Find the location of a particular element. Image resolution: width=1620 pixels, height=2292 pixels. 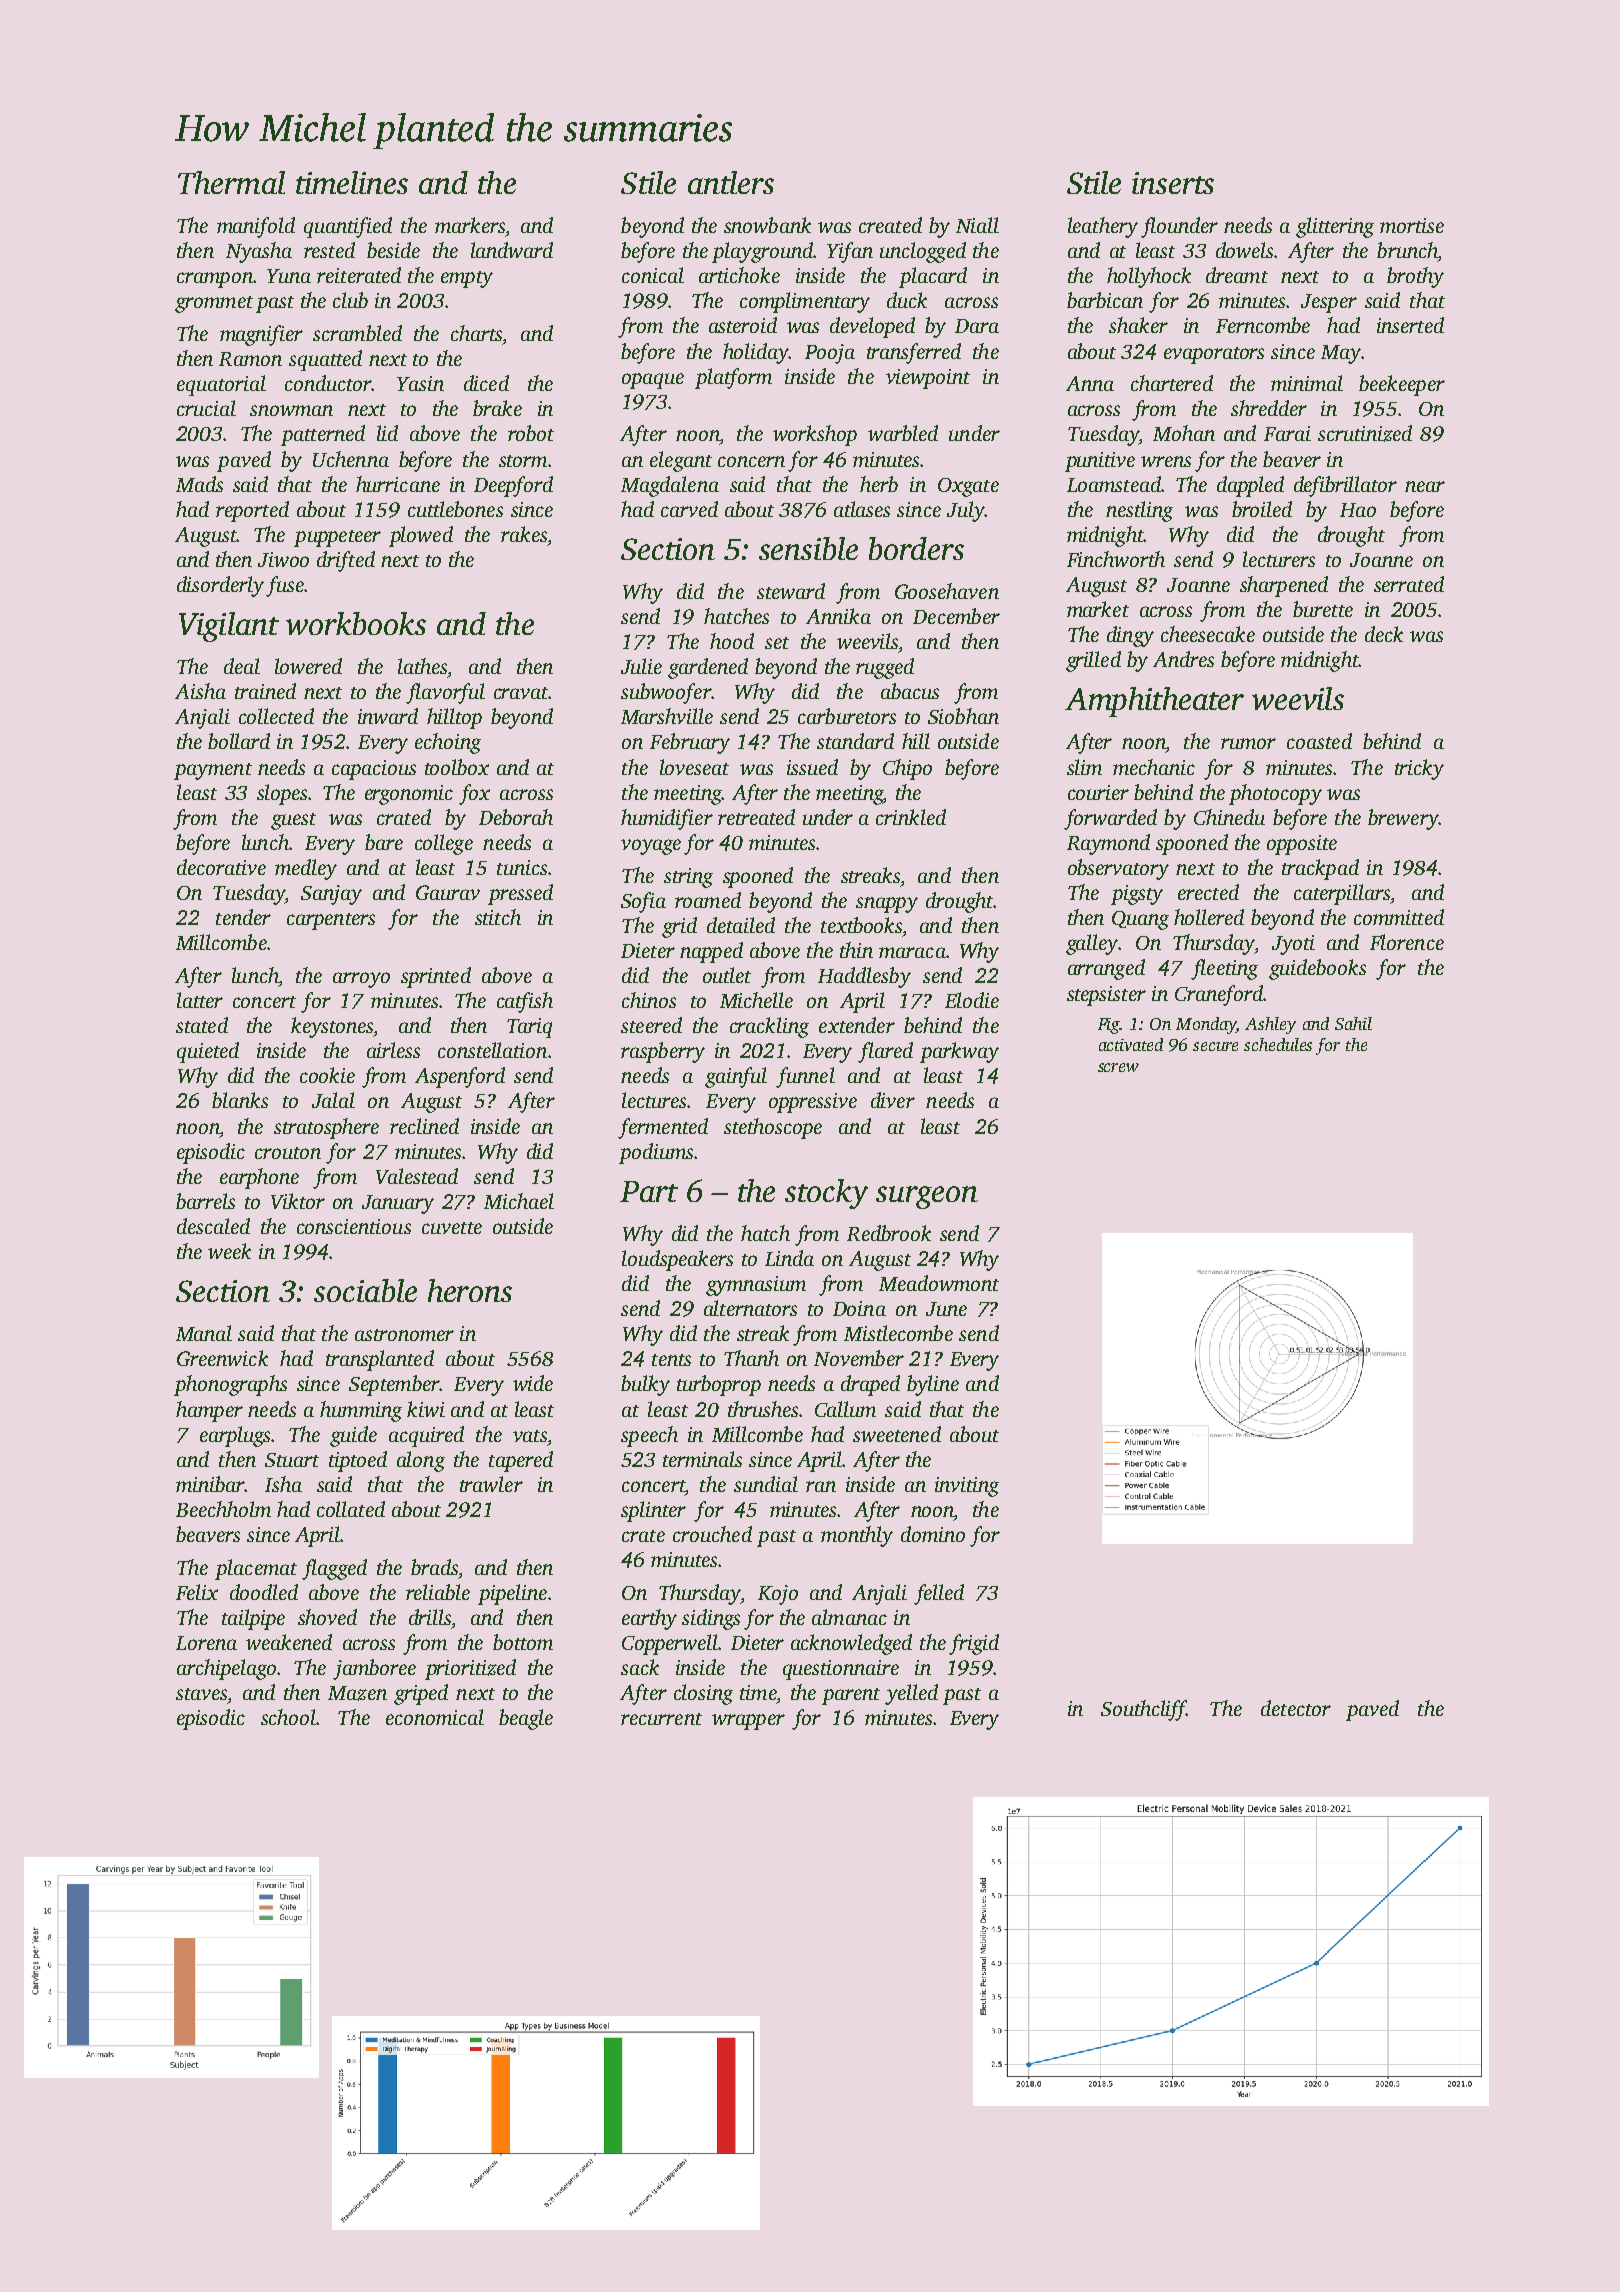

Thermal is located at coordinates (231, 182).
